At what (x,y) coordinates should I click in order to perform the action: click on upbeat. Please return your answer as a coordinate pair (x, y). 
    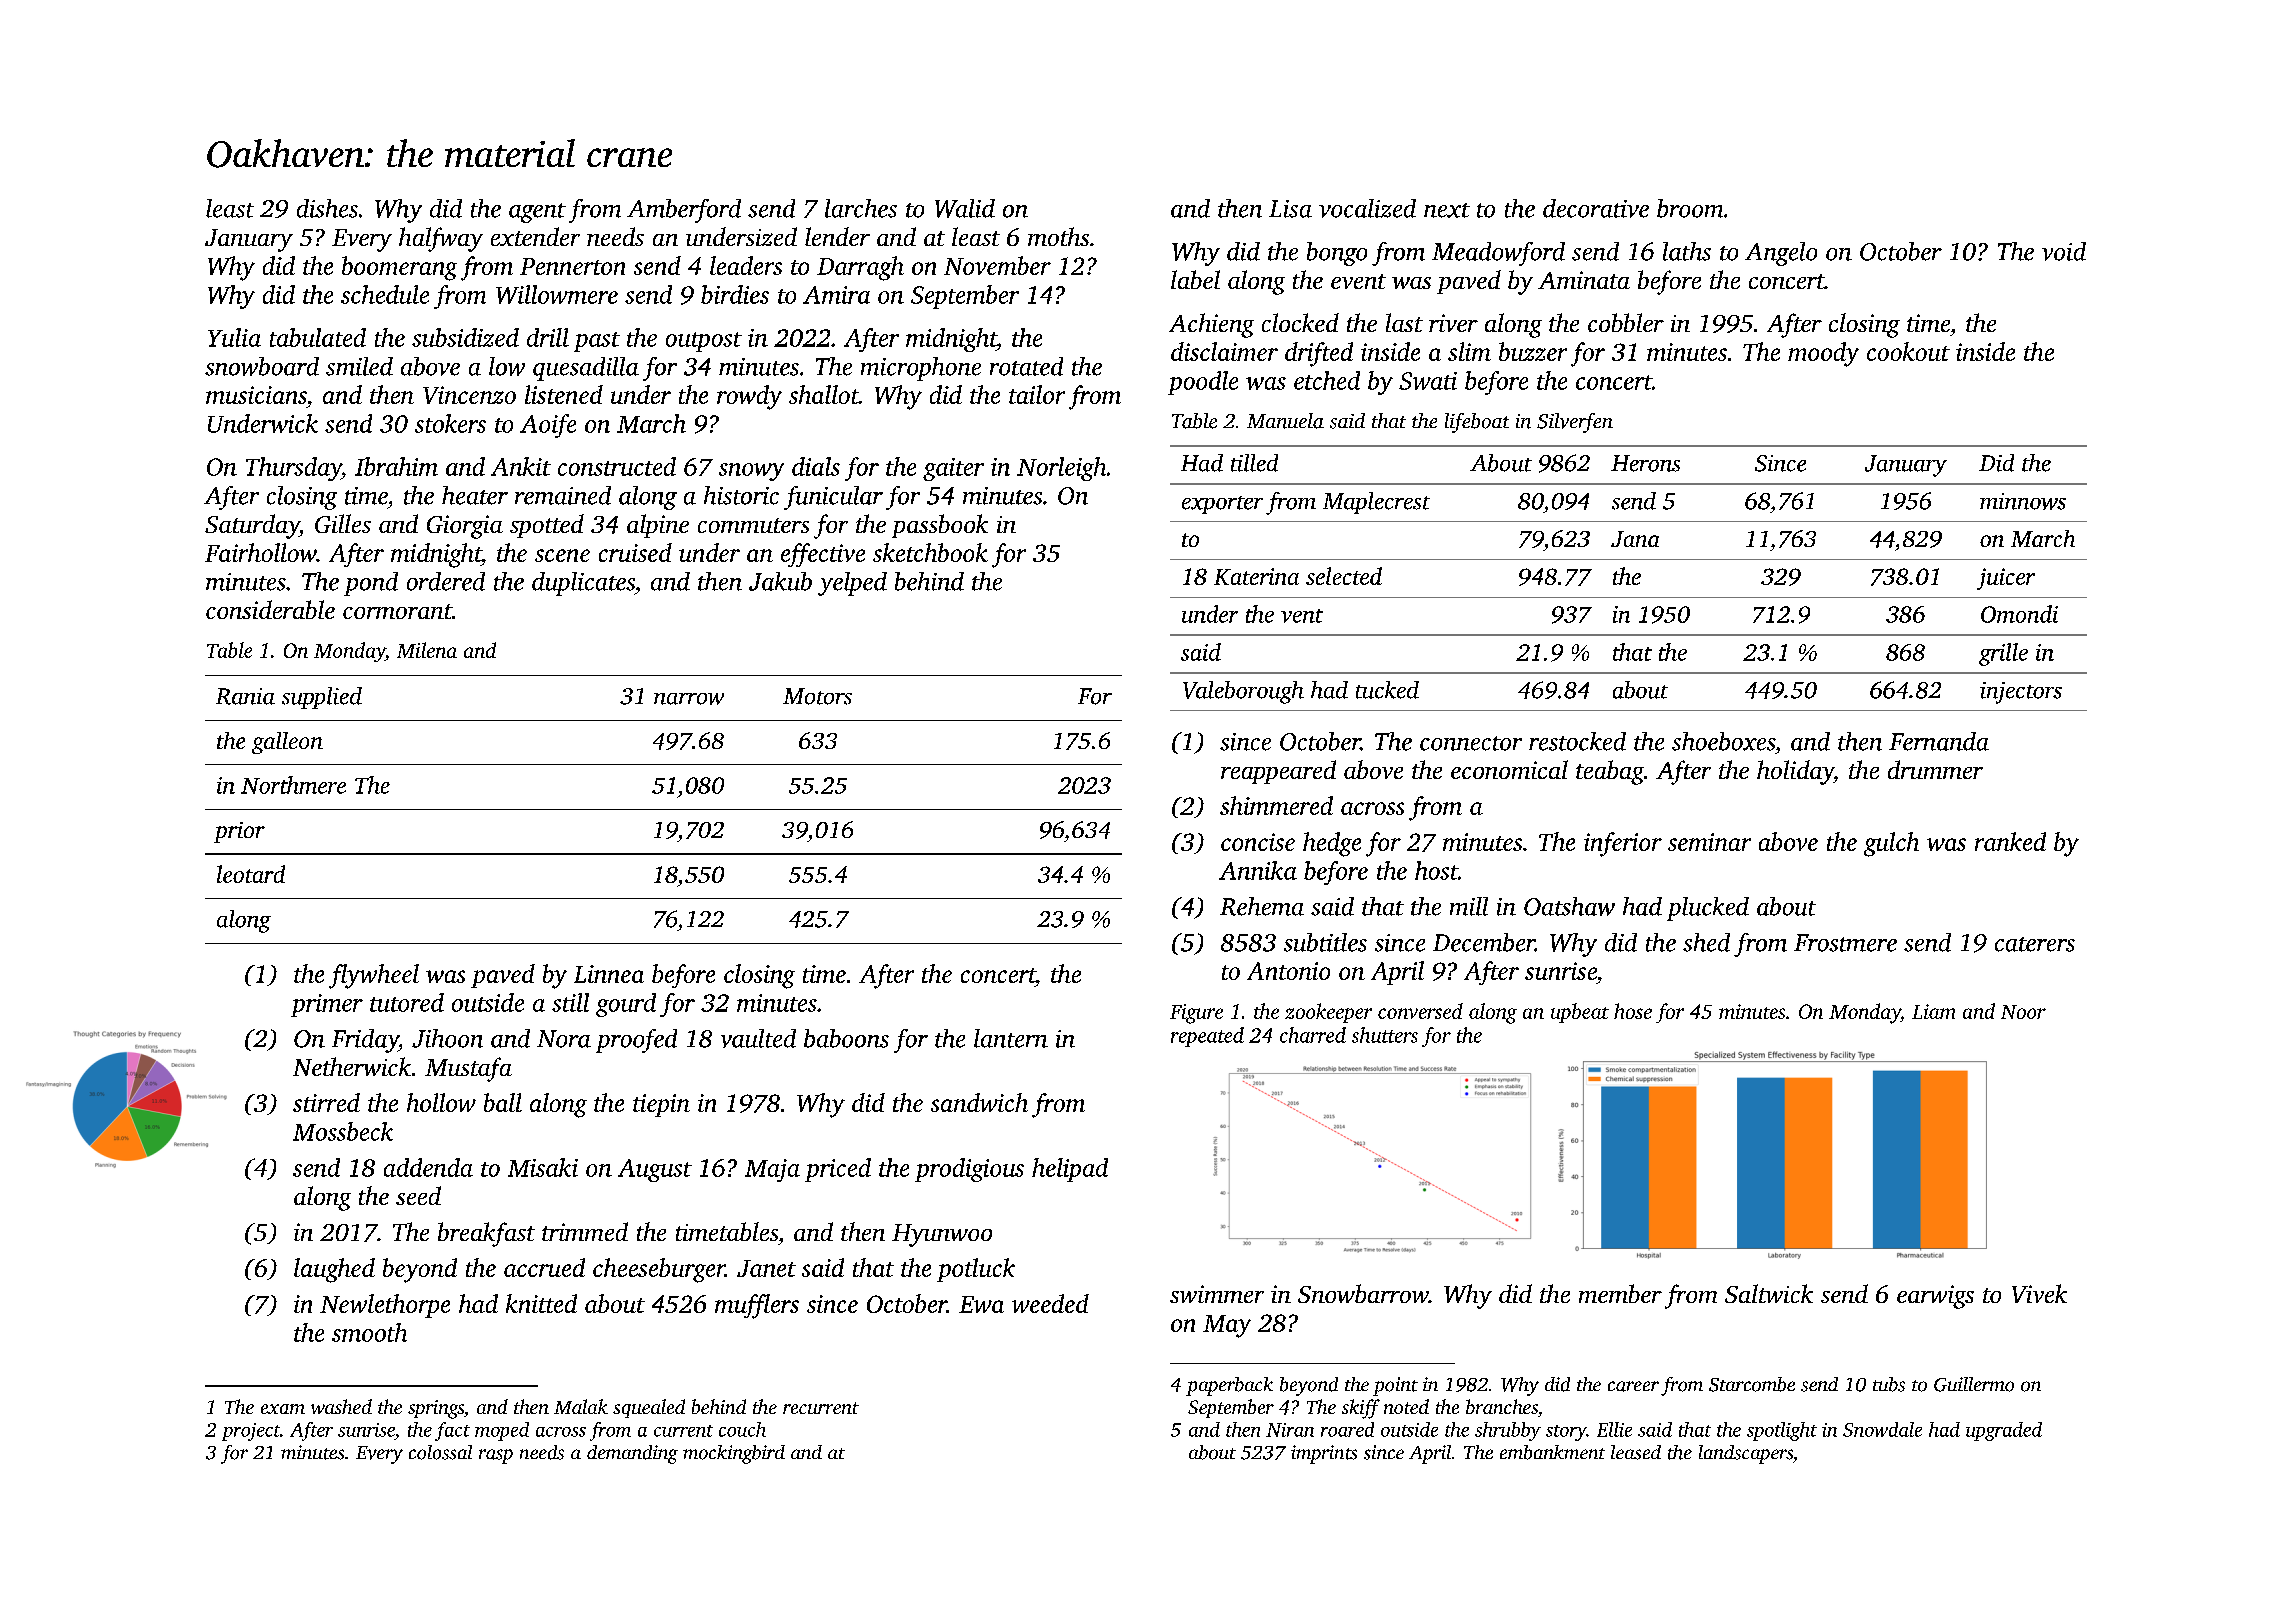
    Looking at the image, I should click on (1580, 1013).
